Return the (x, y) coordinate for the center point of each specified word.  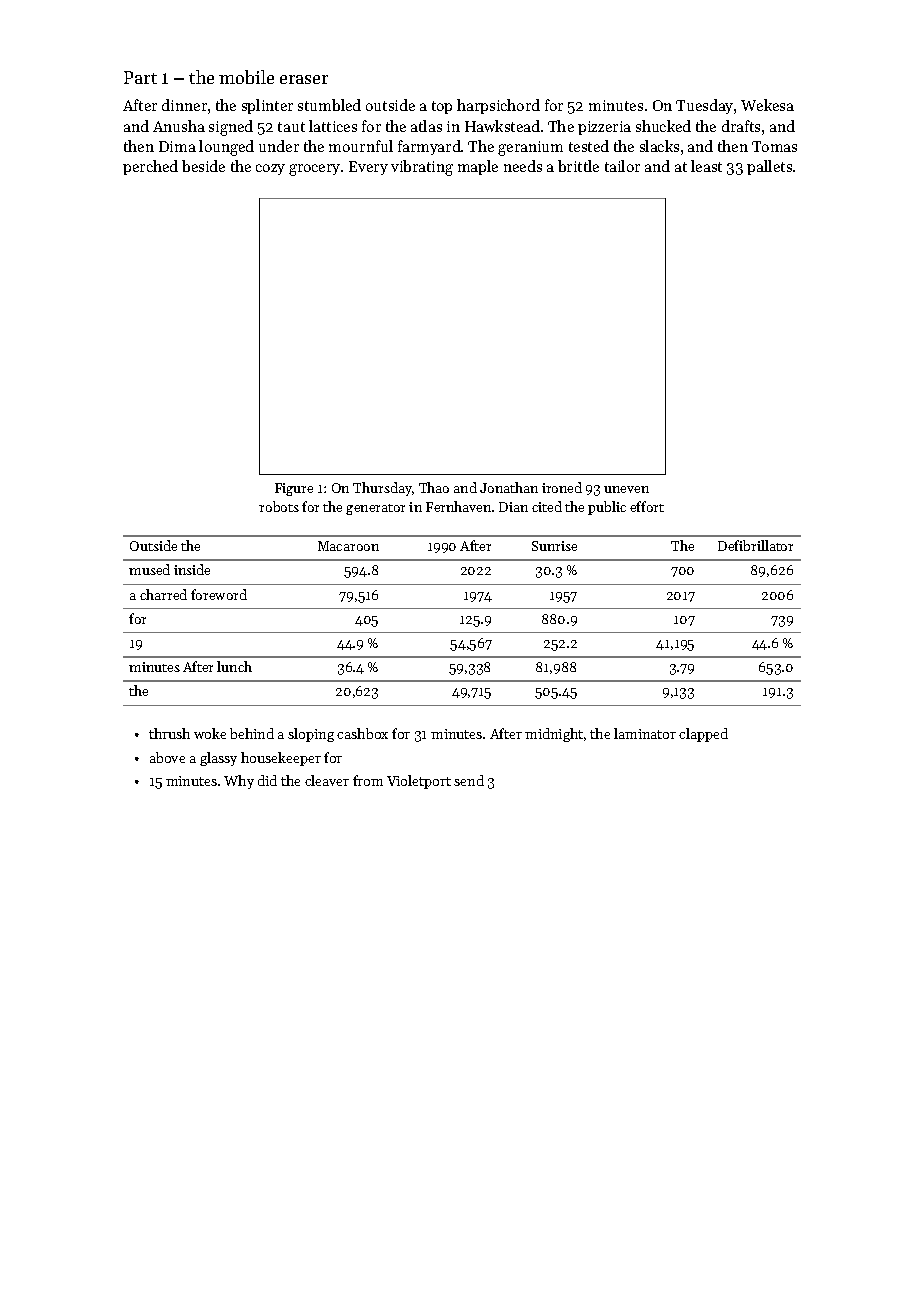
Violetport (419, 782)
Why (239, 782)
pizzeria (604, 128)
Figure (294, 489)
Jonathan (509, 487)
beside (203, 166)
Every (368, 168)
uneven (626, 489)
